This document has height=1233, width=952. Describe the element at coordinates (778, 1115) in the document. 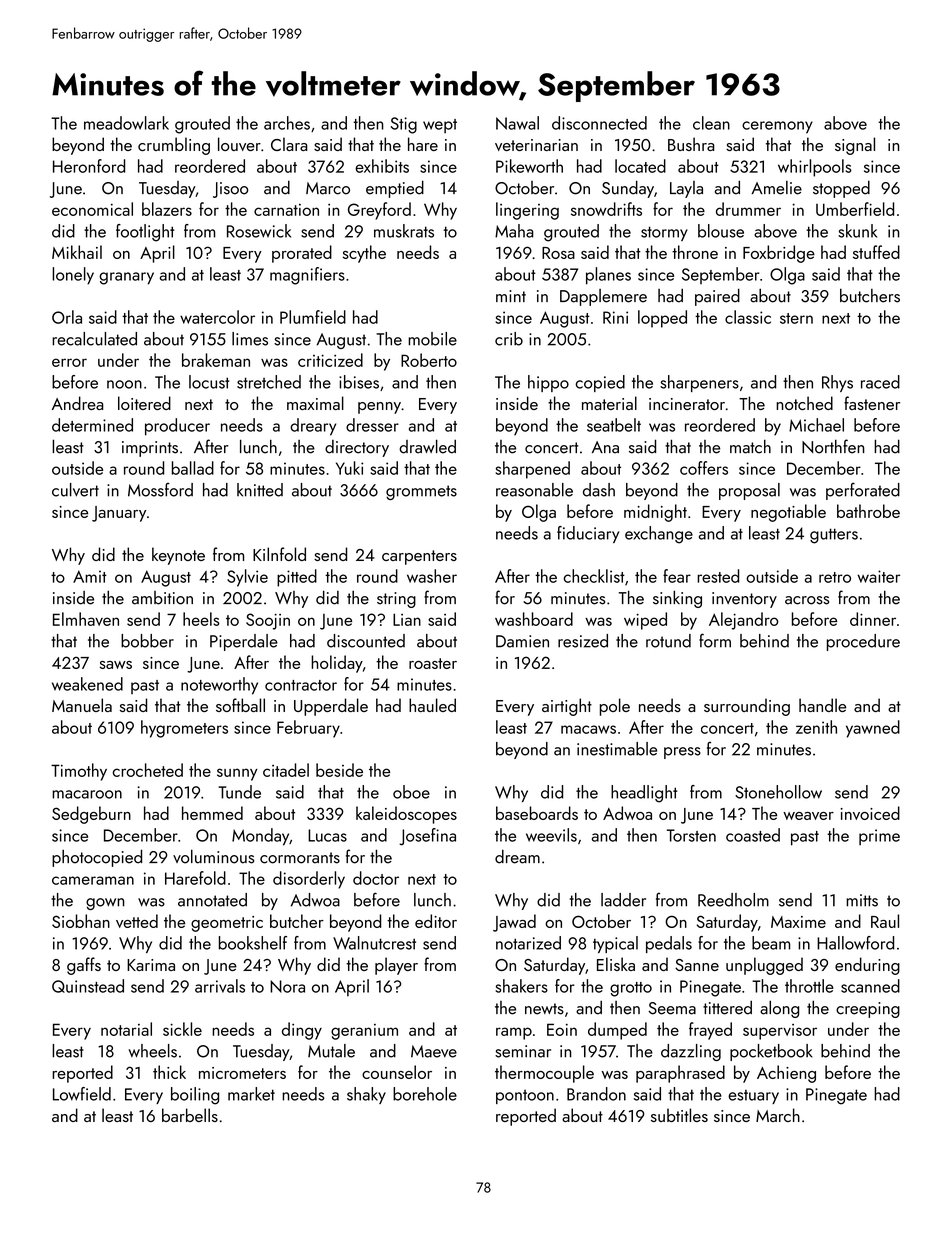

I see `March` at that location.
